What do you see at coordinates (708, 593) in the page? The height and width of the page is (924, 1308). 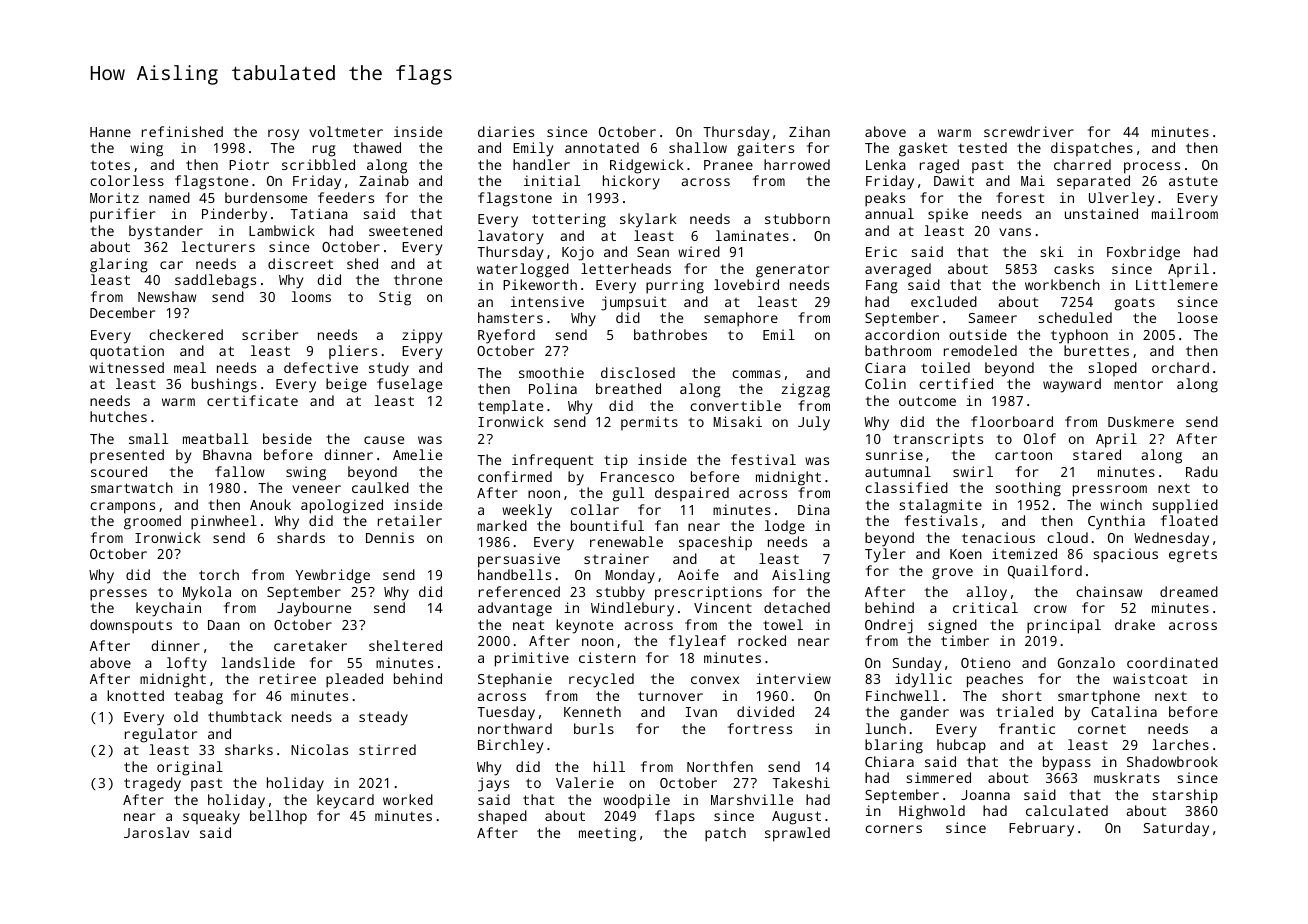 I see `prescriptions` at bounding box center [708, 593].
